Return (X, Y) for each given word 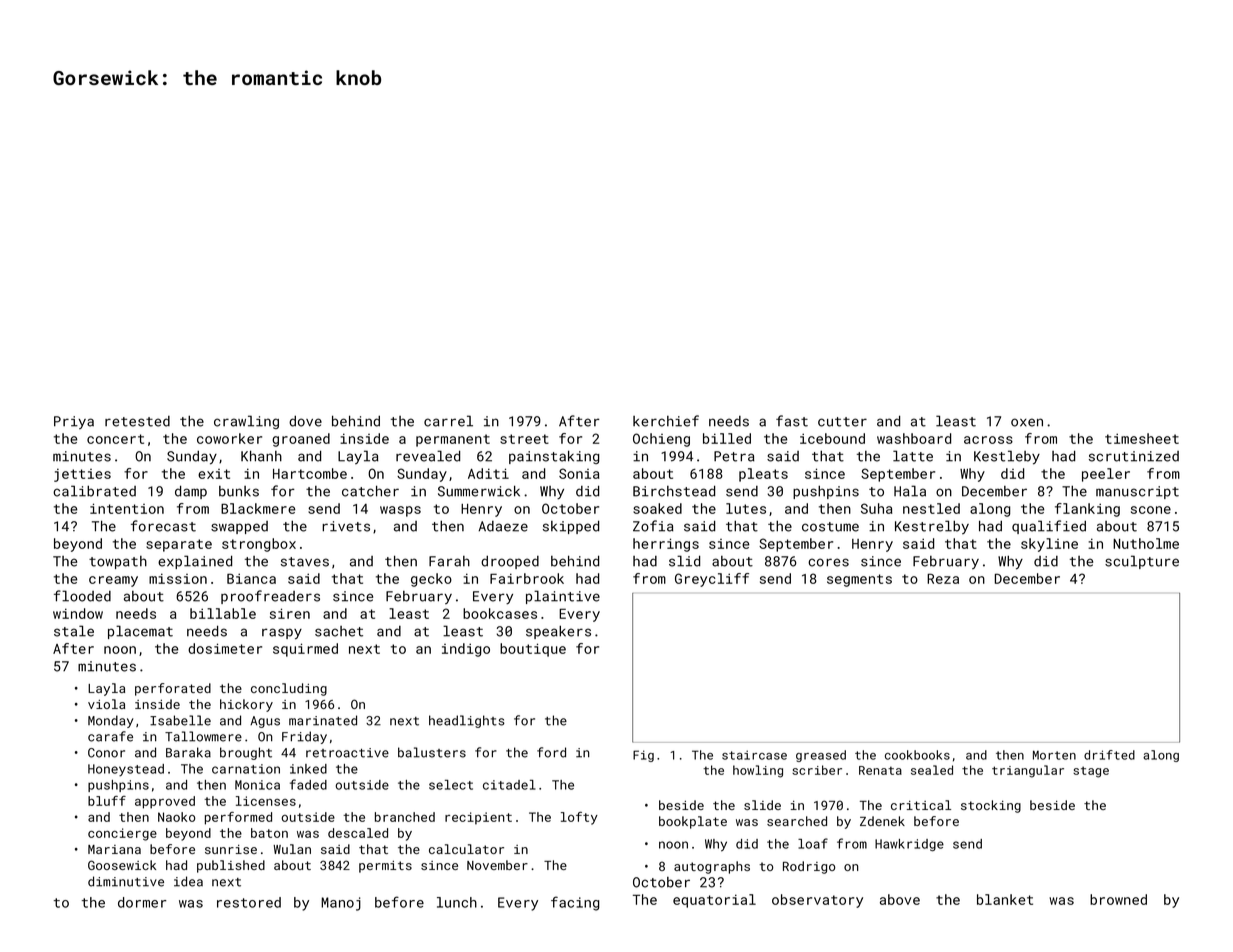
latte (913, 456)
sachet (339, 631)
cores (828, 562)
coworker (229, 438)
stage (1091, 772)
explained (195, 562)
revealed (428, 456)
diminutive (126, 881)
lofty (579, 818)
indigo (466, 650)
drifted (1109, 755)
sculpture (1142, 562)
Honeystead (126, 770)
